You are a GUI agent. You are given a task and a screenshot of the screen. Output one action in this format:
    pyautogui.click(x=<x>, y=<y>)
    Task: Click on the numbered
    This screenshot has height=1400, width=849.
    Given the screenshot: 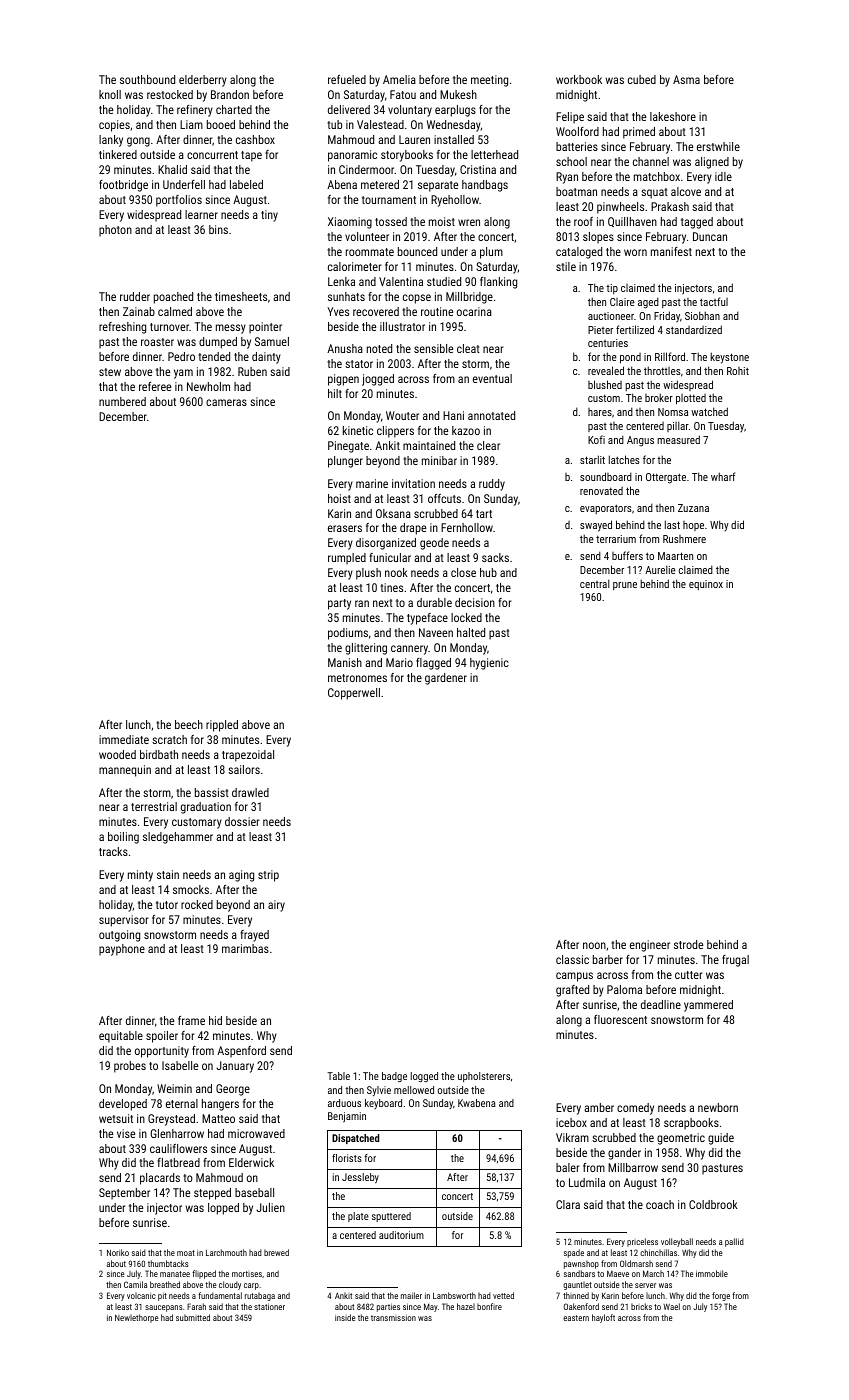 What is the action you would take?
    pyautogui.click(x=122, y=401)
